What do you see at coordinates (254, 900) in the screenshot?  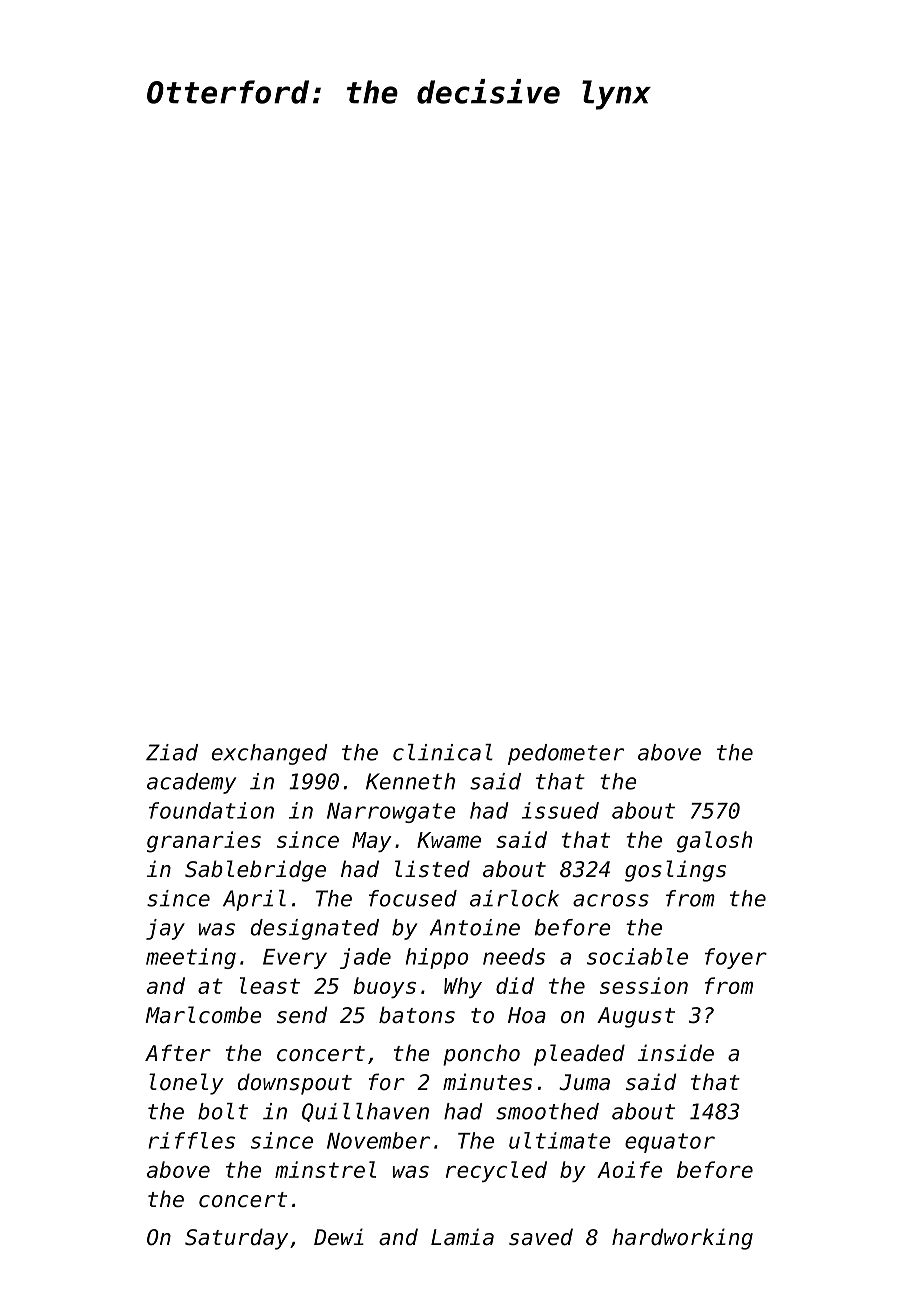 I see `April` at bounding box center [254, 900].
